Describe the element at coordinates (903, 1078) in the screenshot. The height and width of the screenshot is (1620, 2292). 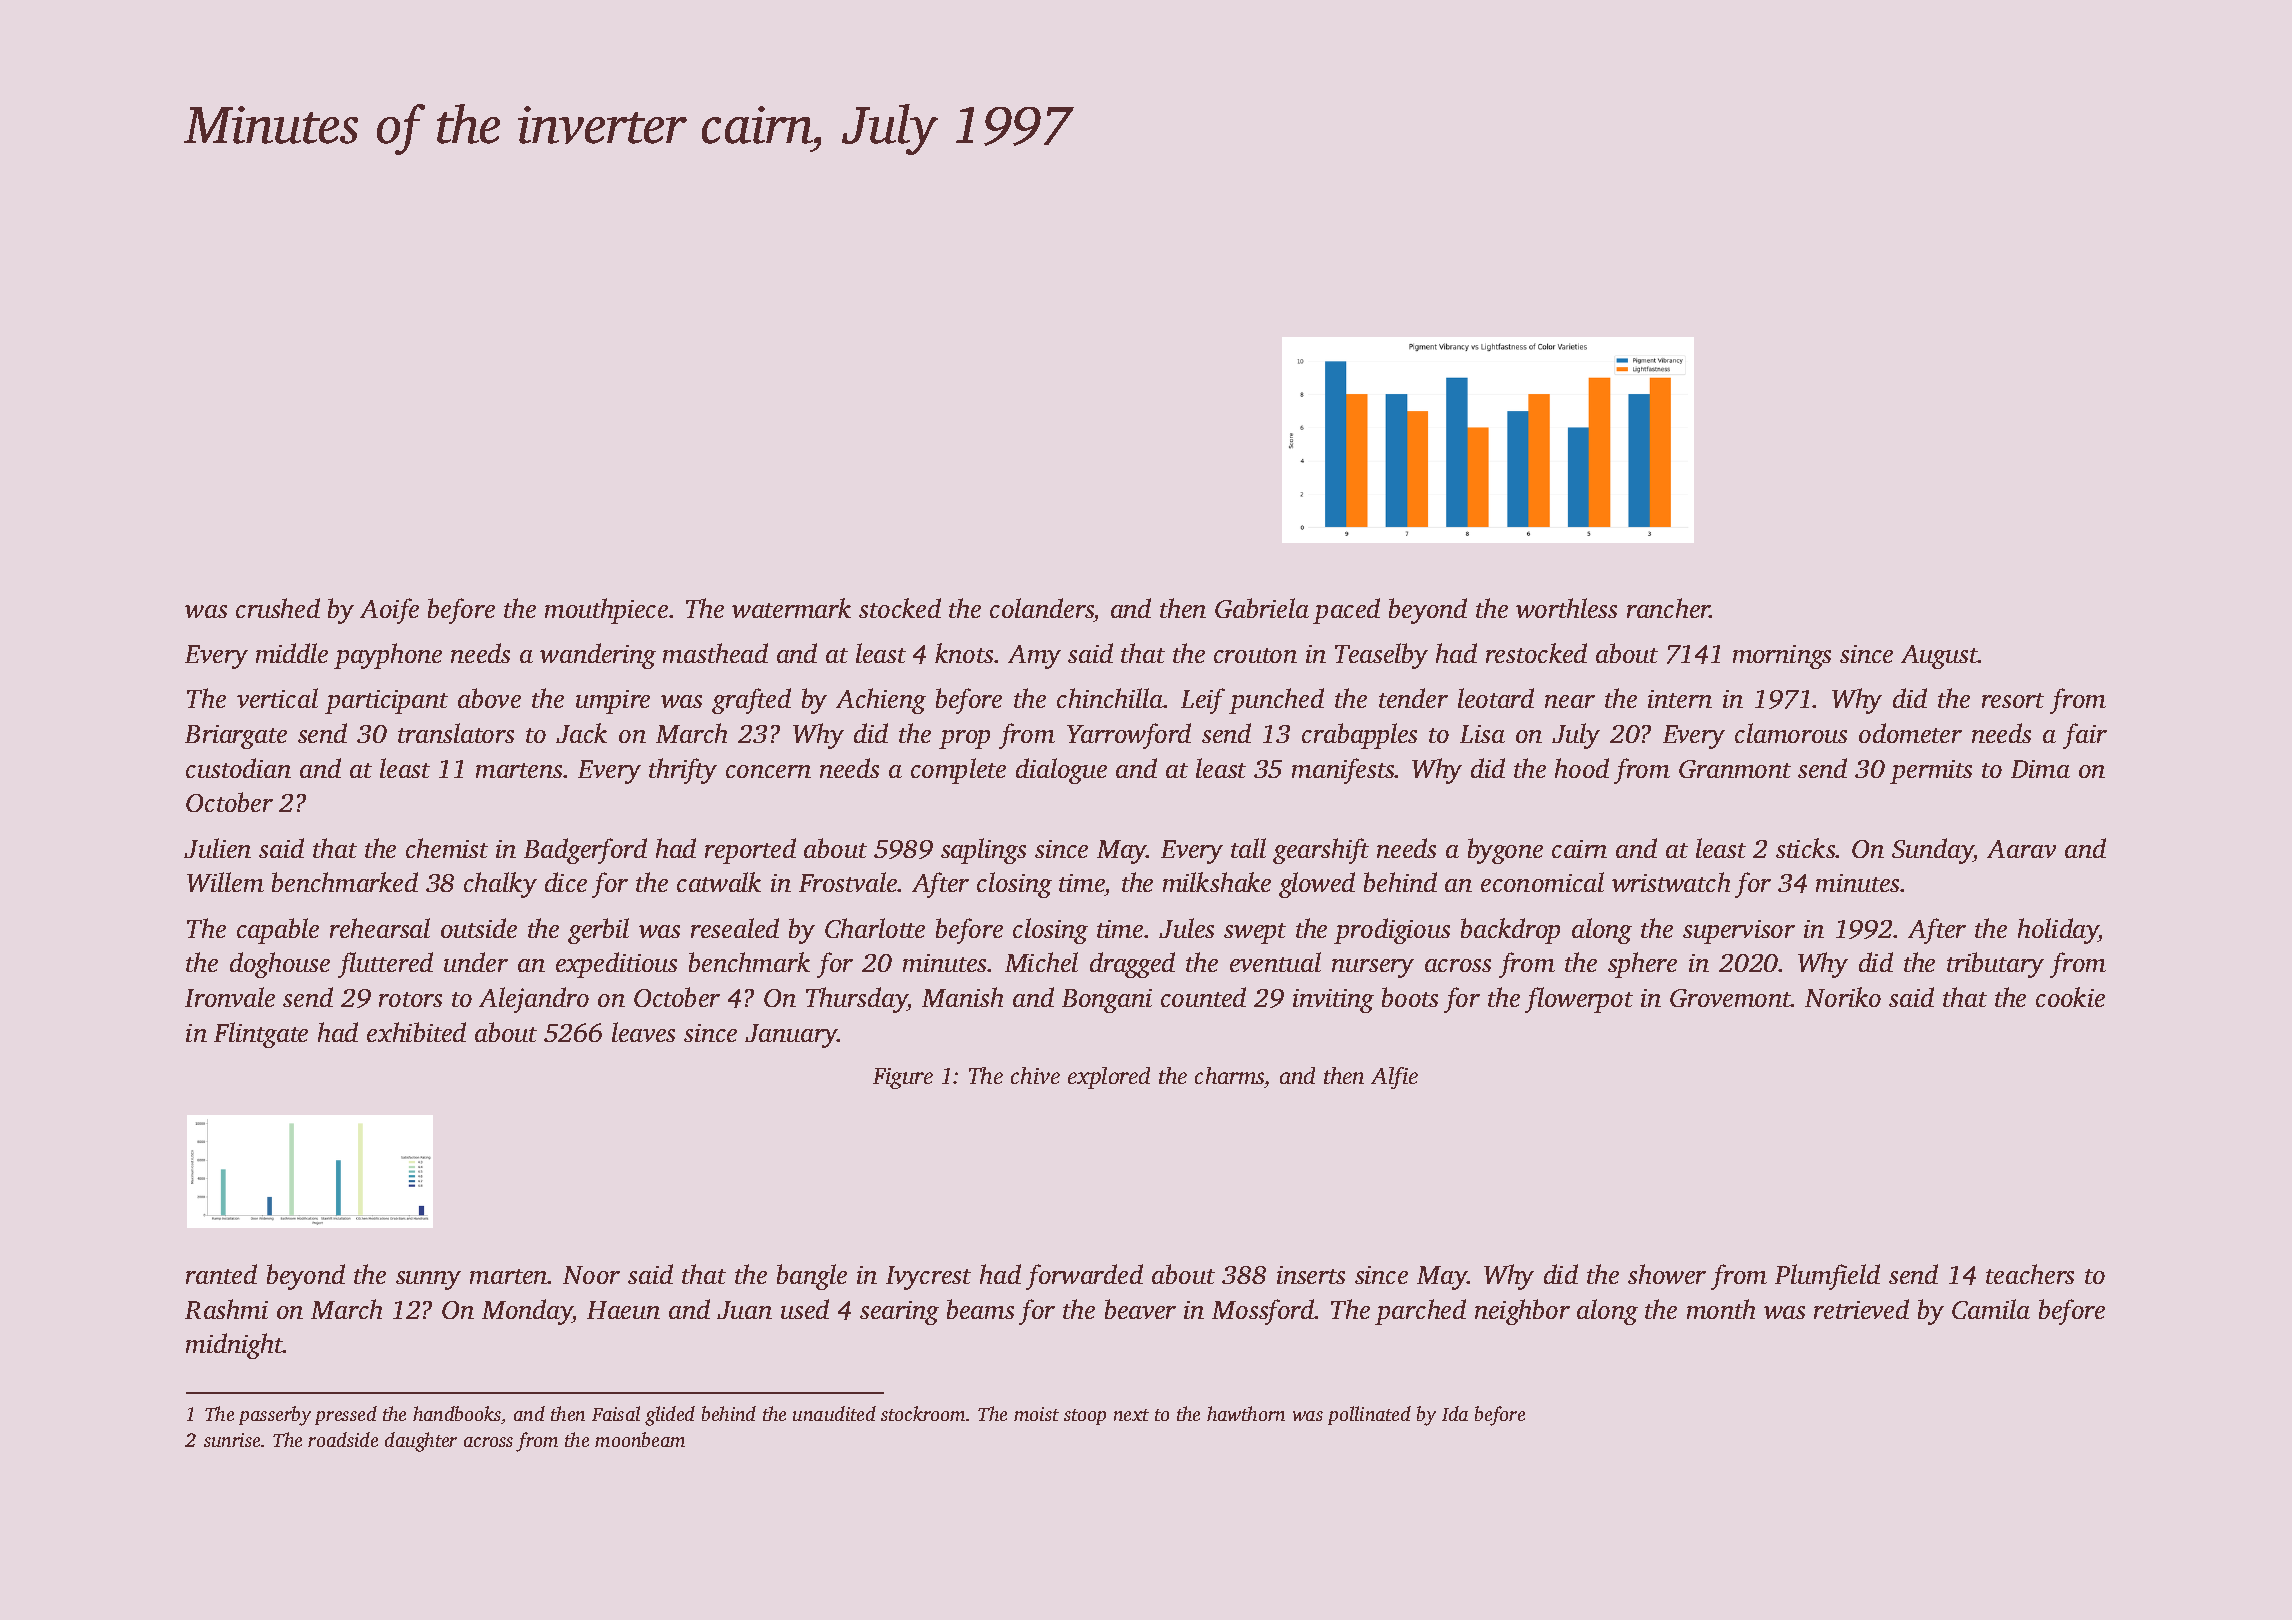
I see `Figure` at that location.
